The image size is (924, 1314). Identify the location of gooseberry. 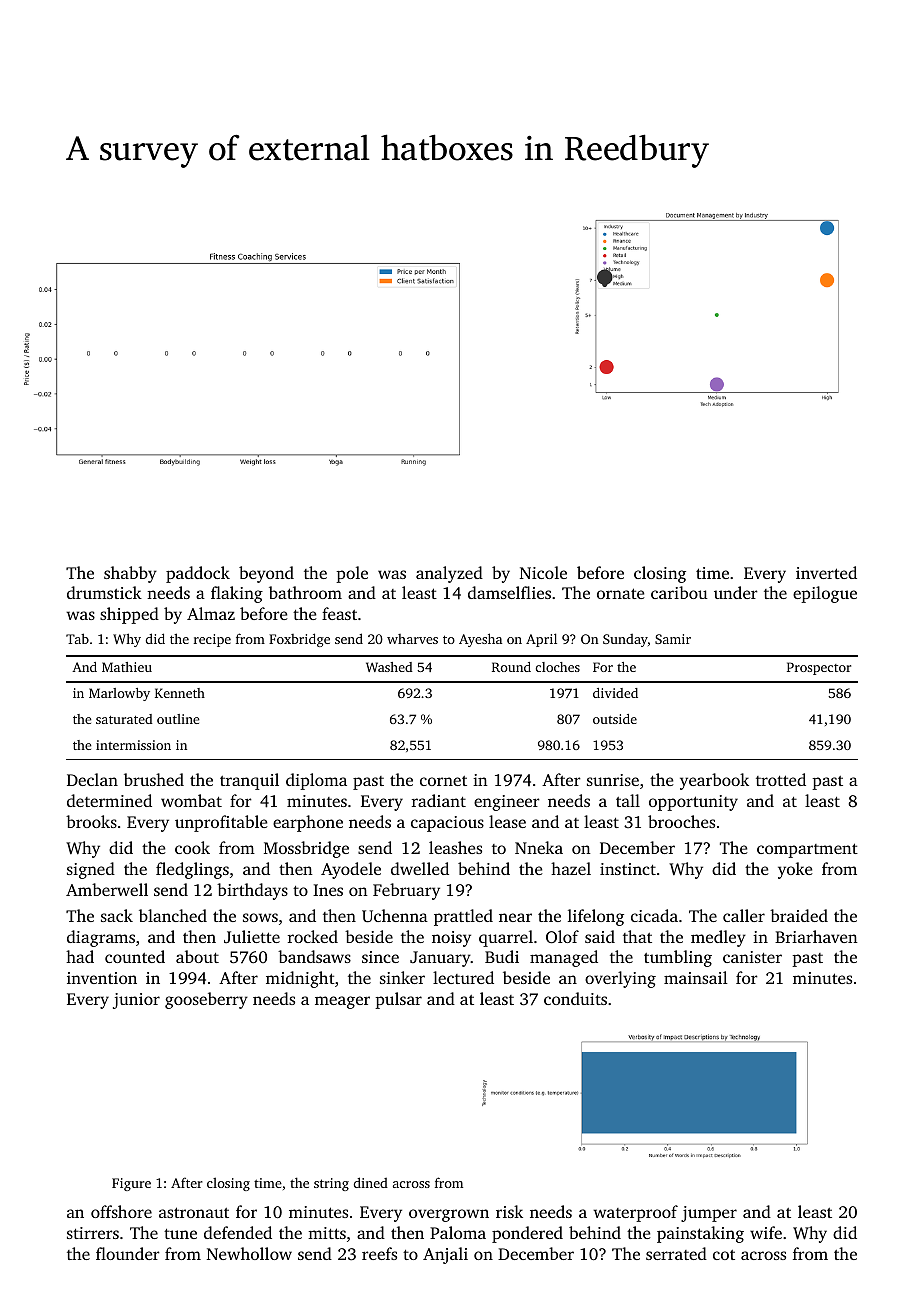
(206, 1000).
